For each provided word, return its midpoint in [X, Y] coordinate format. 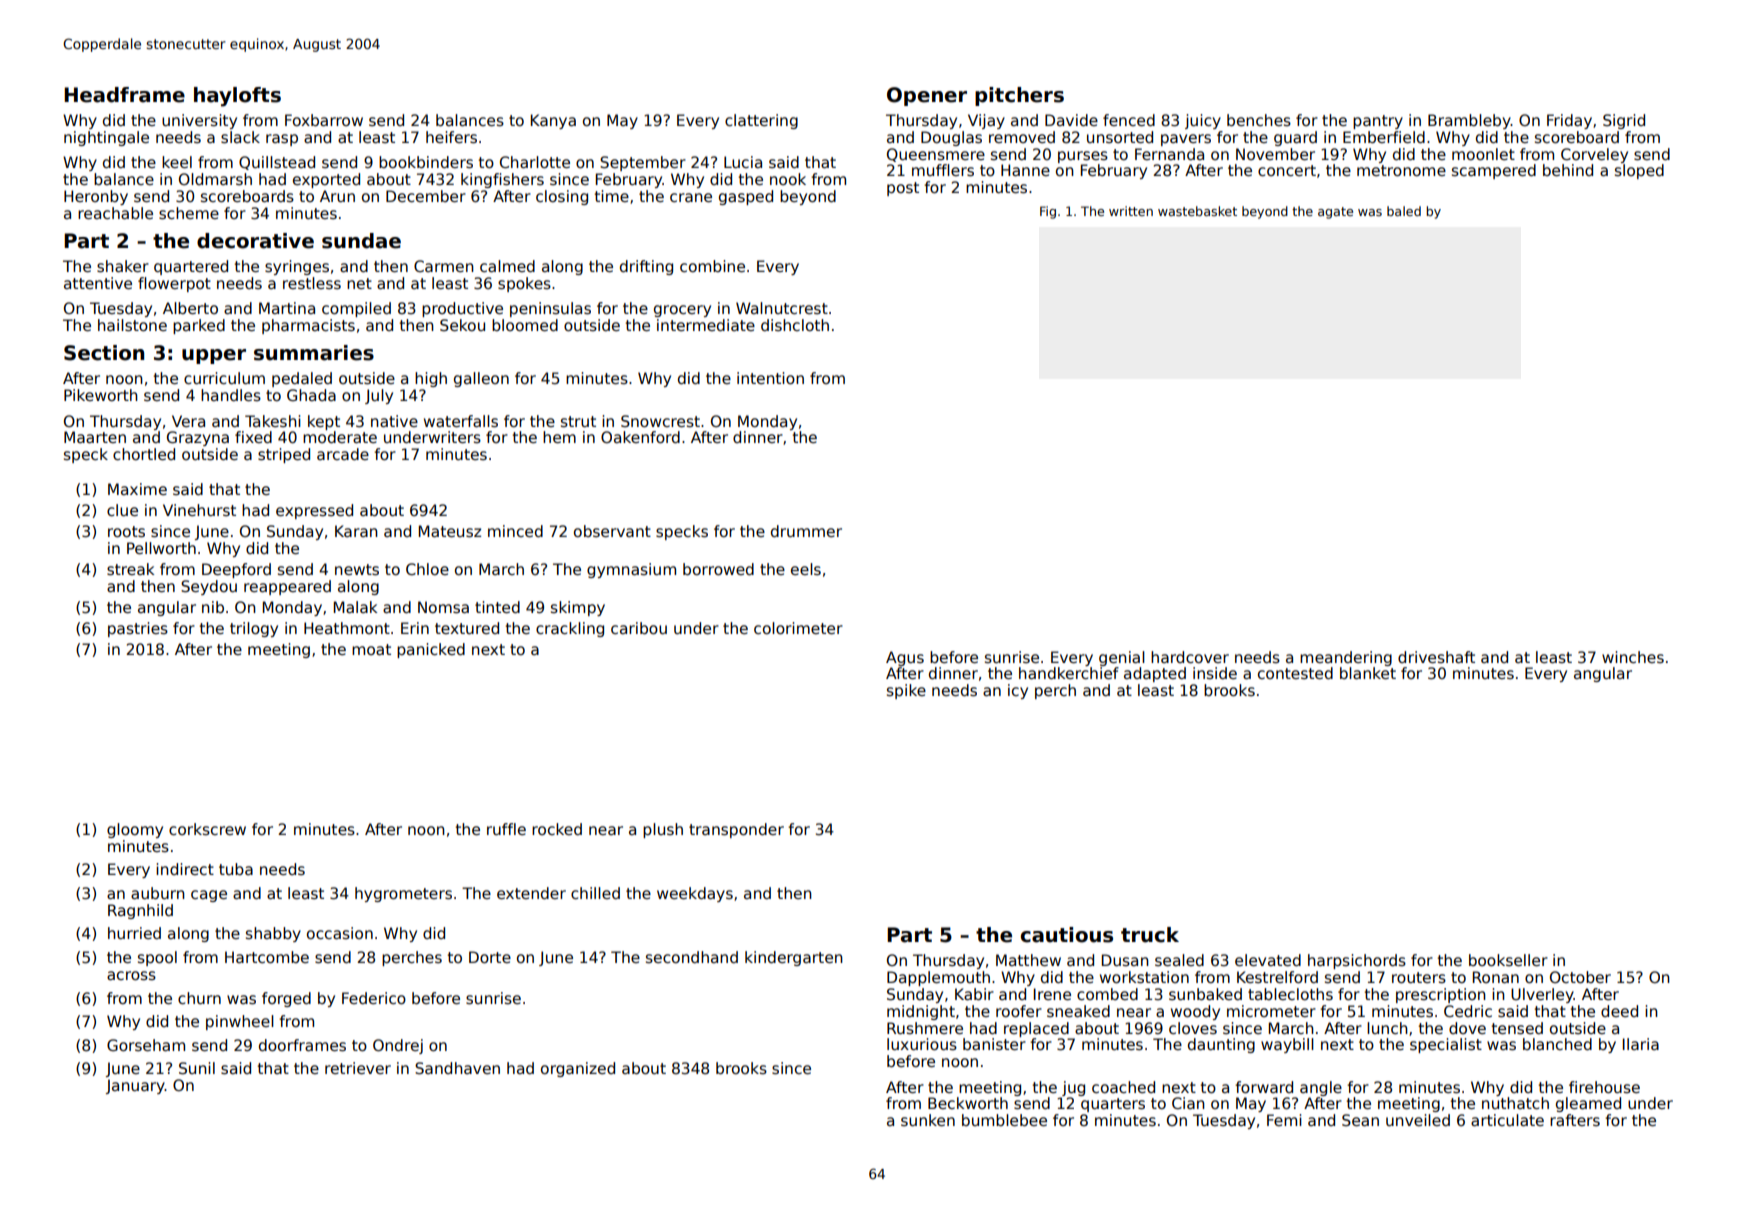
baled [1404, 211]
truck [1150, 935]
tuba [236, 869]
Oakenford [640, 437]
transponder [736, 830]
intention [770, 378]
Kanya [553, 121]
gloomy [135, 830]
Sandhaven [457, 1068]
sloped [1639, 171]
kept [324, 422]
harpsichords [1357, 961]
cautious [1067, 935]
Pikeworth [101, 395]
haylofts [237, 97]
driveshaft [1436, 657]
